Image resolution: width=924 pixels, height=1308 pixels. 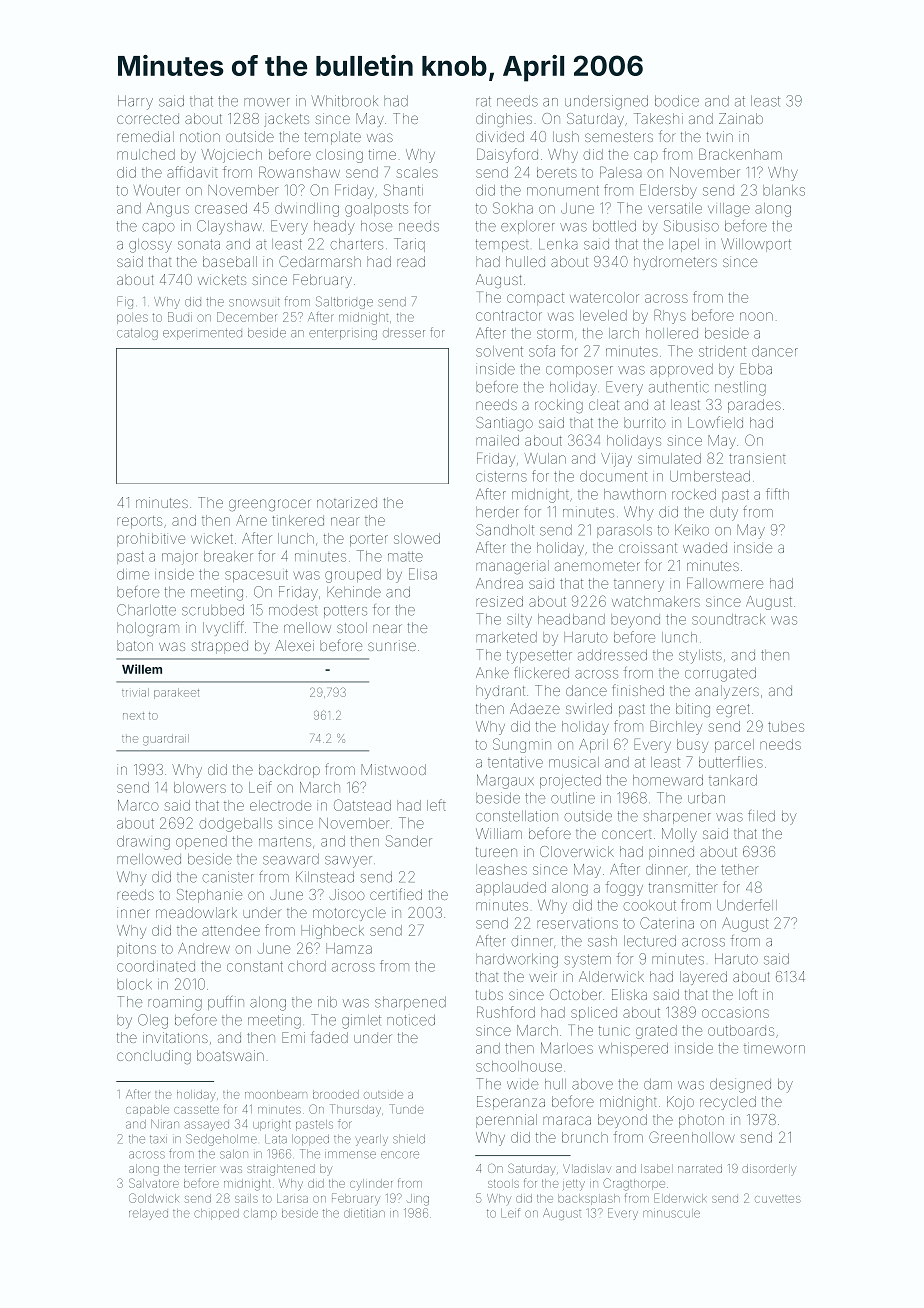 I want to click on Sibusiso, so click(x=691, y=226).
